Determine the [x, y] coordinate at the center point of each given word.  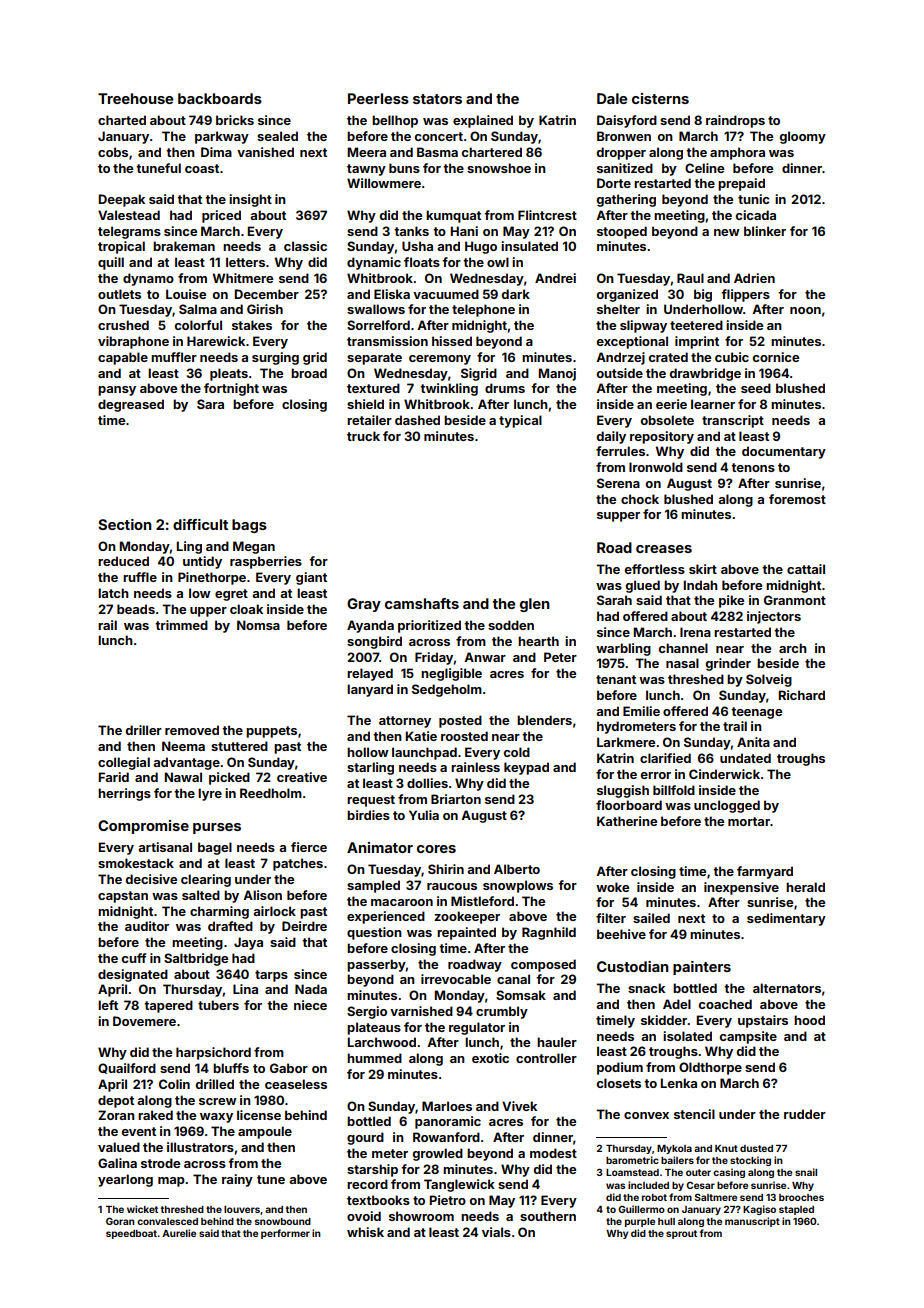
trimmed [181, 625]
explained [483, 121]
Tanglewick [459, 1185]
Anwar [485, 657]
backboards [220, 98]
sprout [681, 1234]
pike [731, 601]
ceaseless [296, 1084]
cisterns [660, 98]
